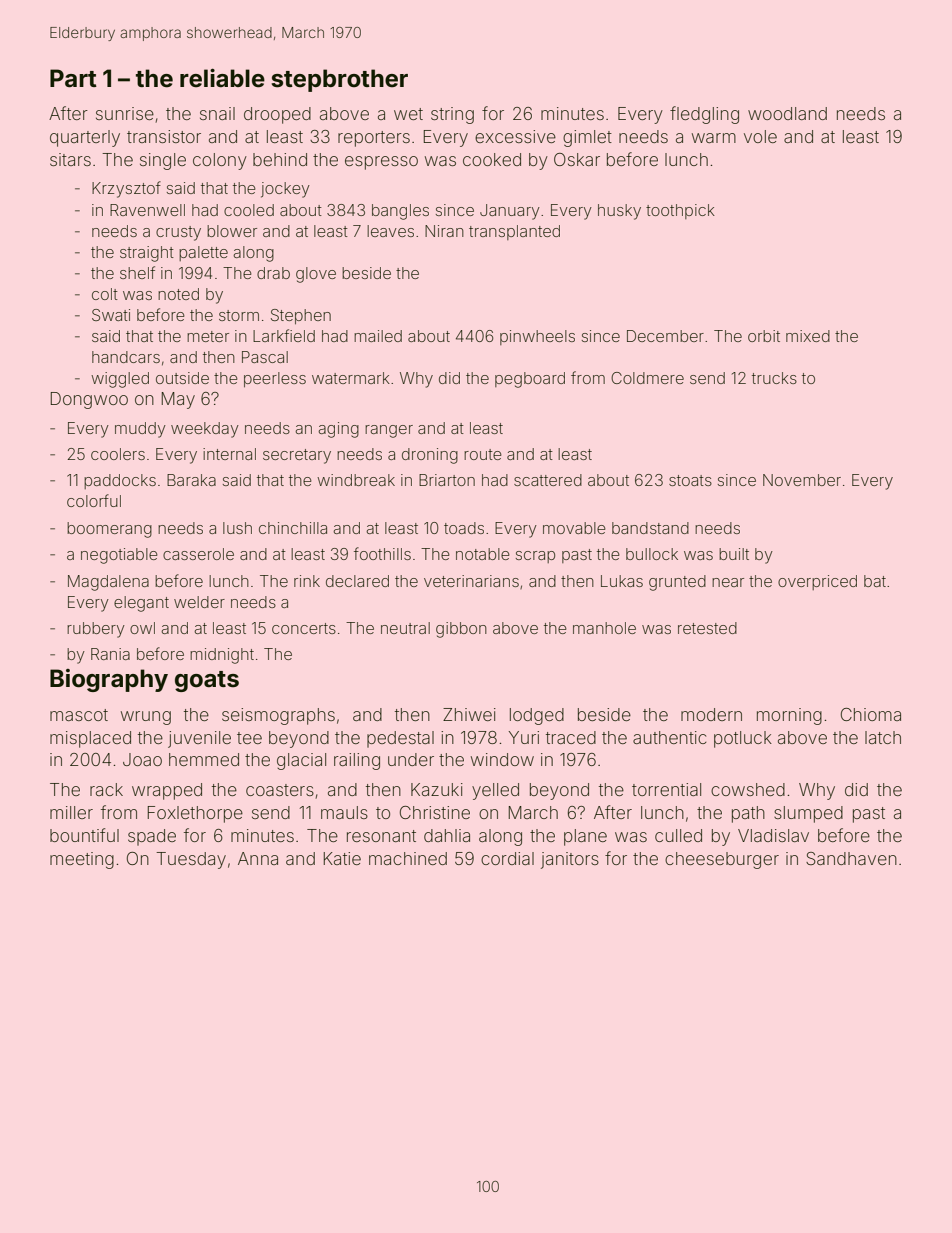 The height and width of the page is (1233, 952). What do you see at coordinates (714, 138) in the page?
I see `warm` at bounding box center [714, 138].
